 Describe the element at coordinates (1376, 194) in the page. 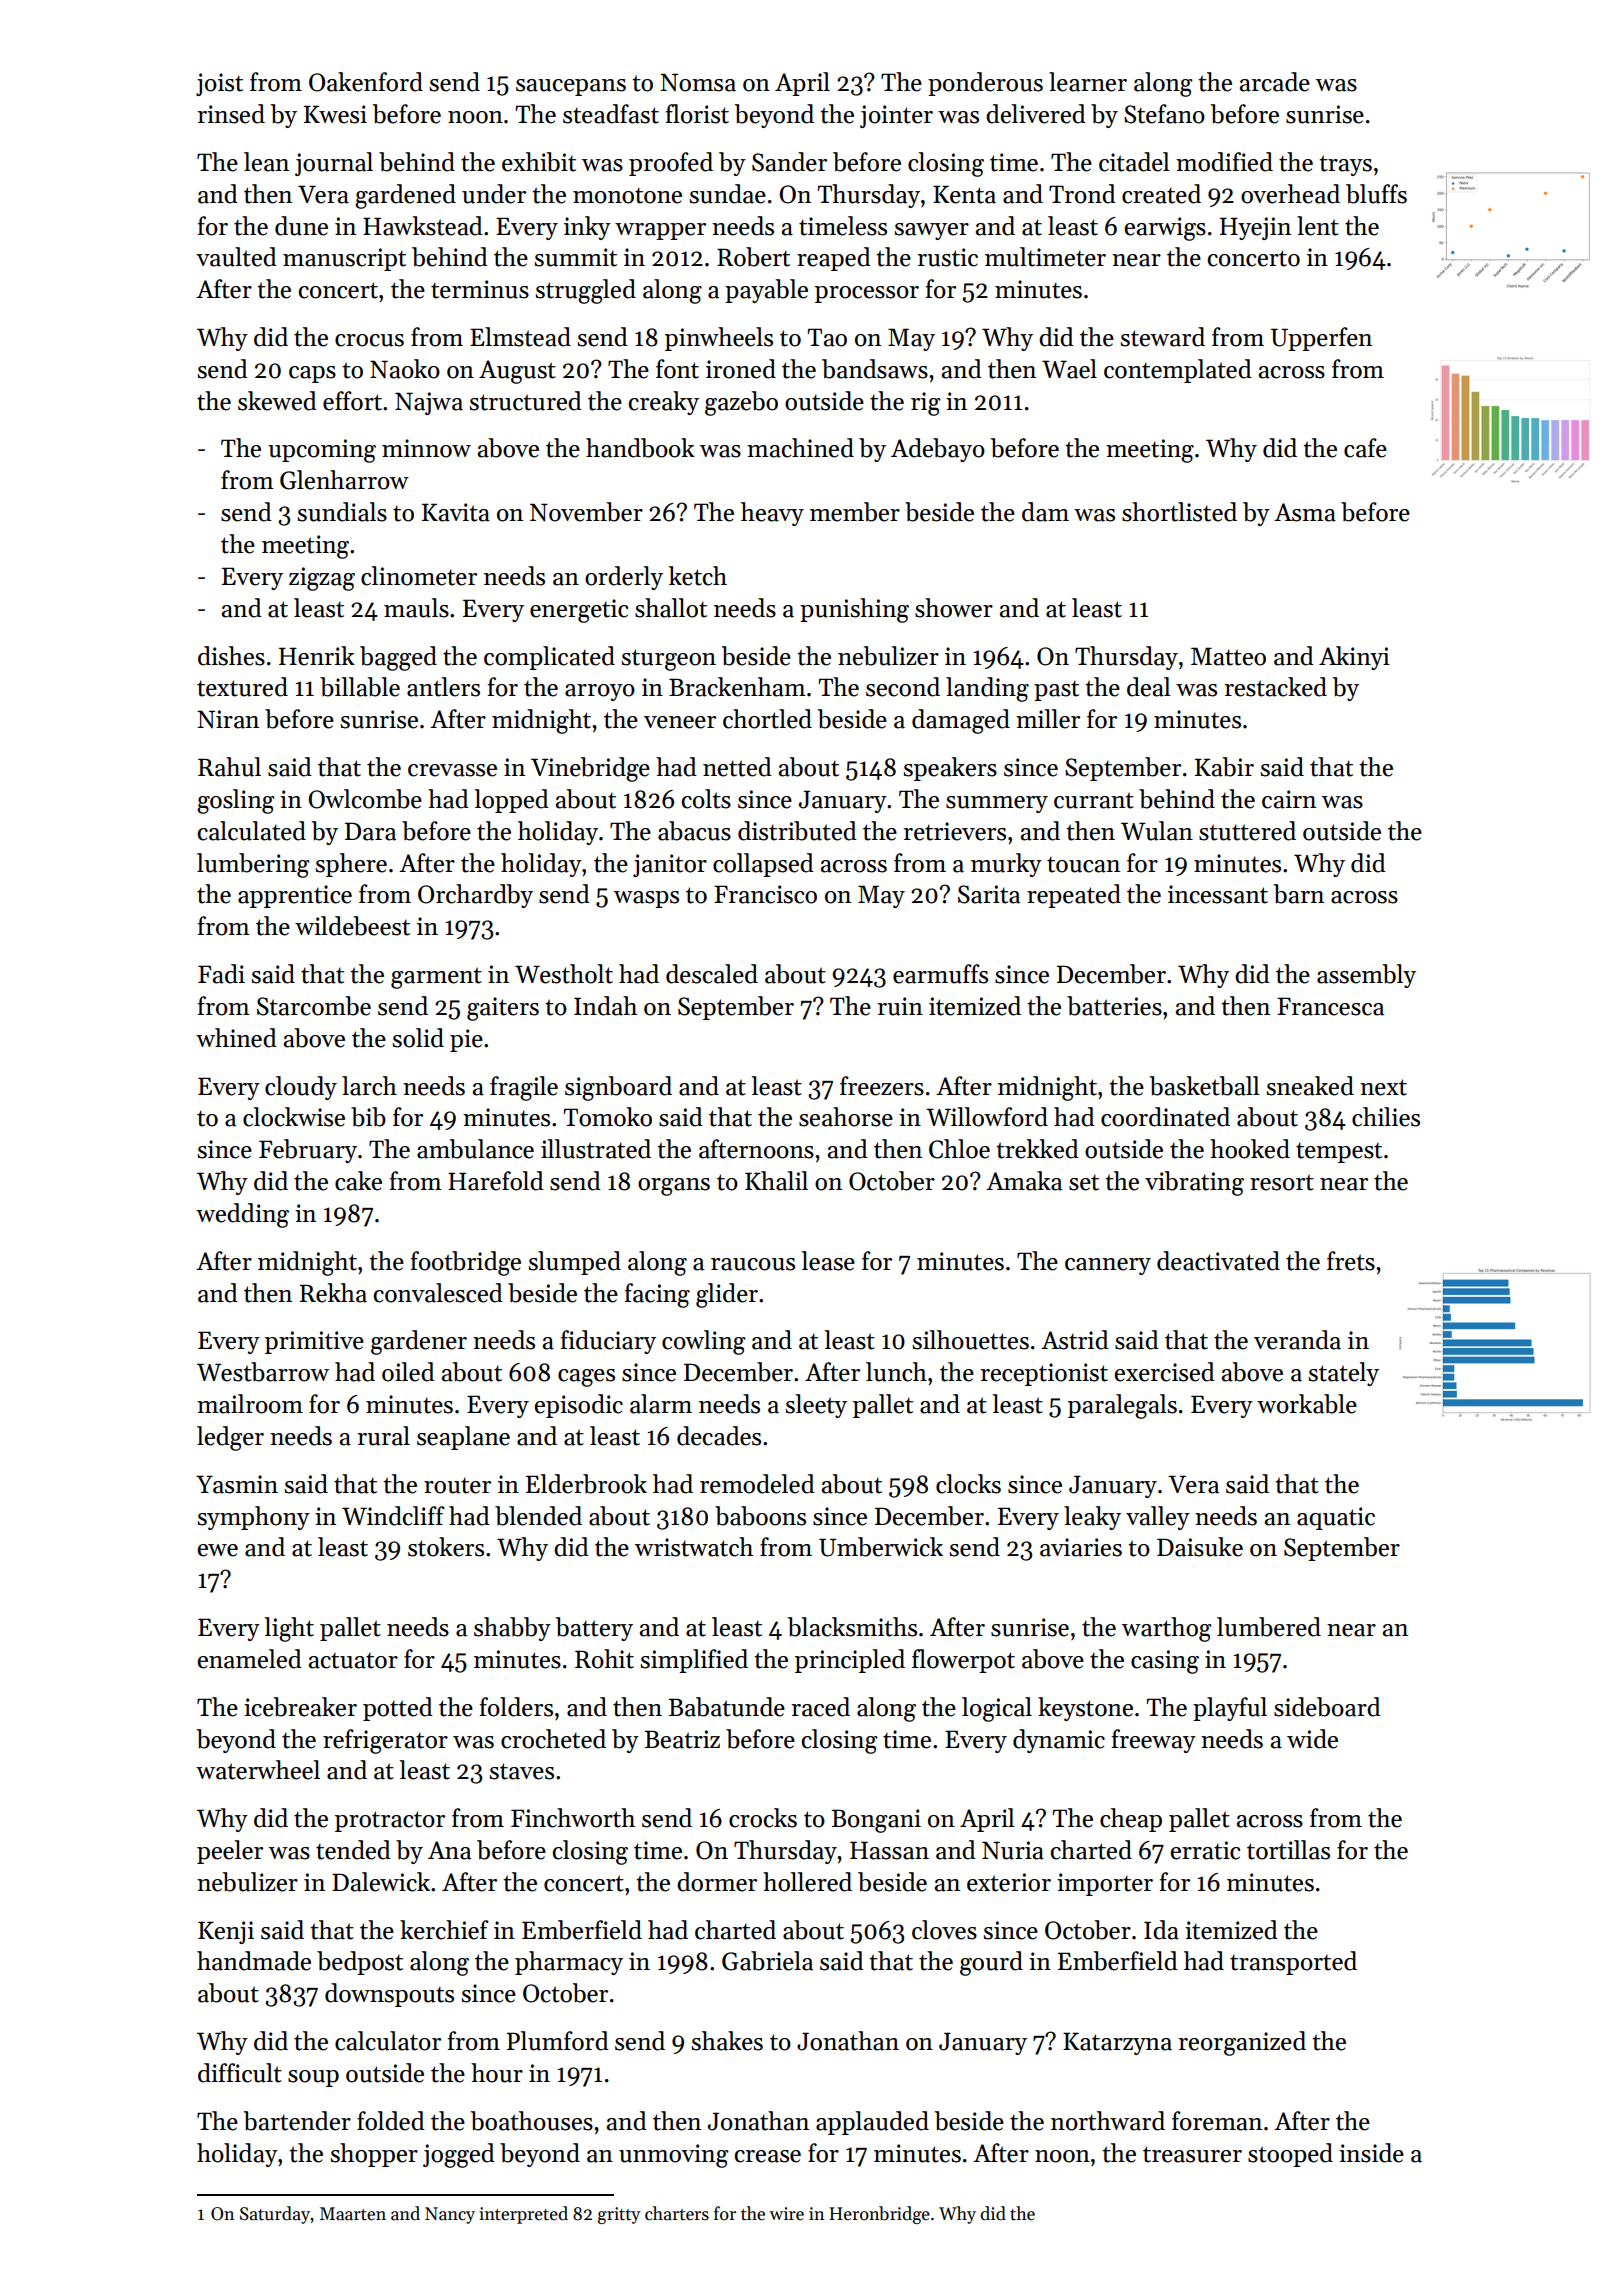

I see `bluffs` at that location.
